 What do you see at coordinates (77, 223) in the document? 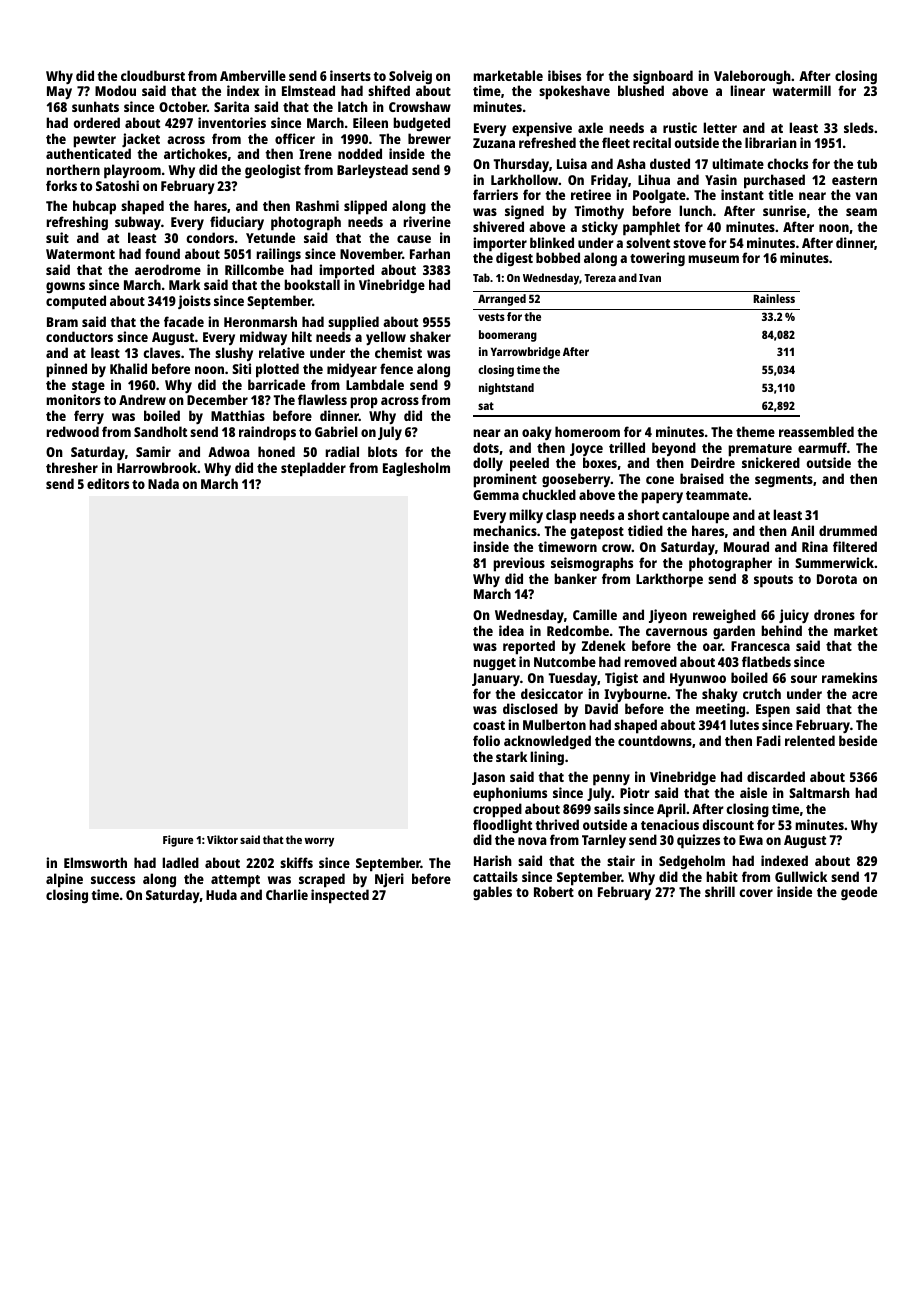
I see `refreshing` at bounding box center [77, 223].
